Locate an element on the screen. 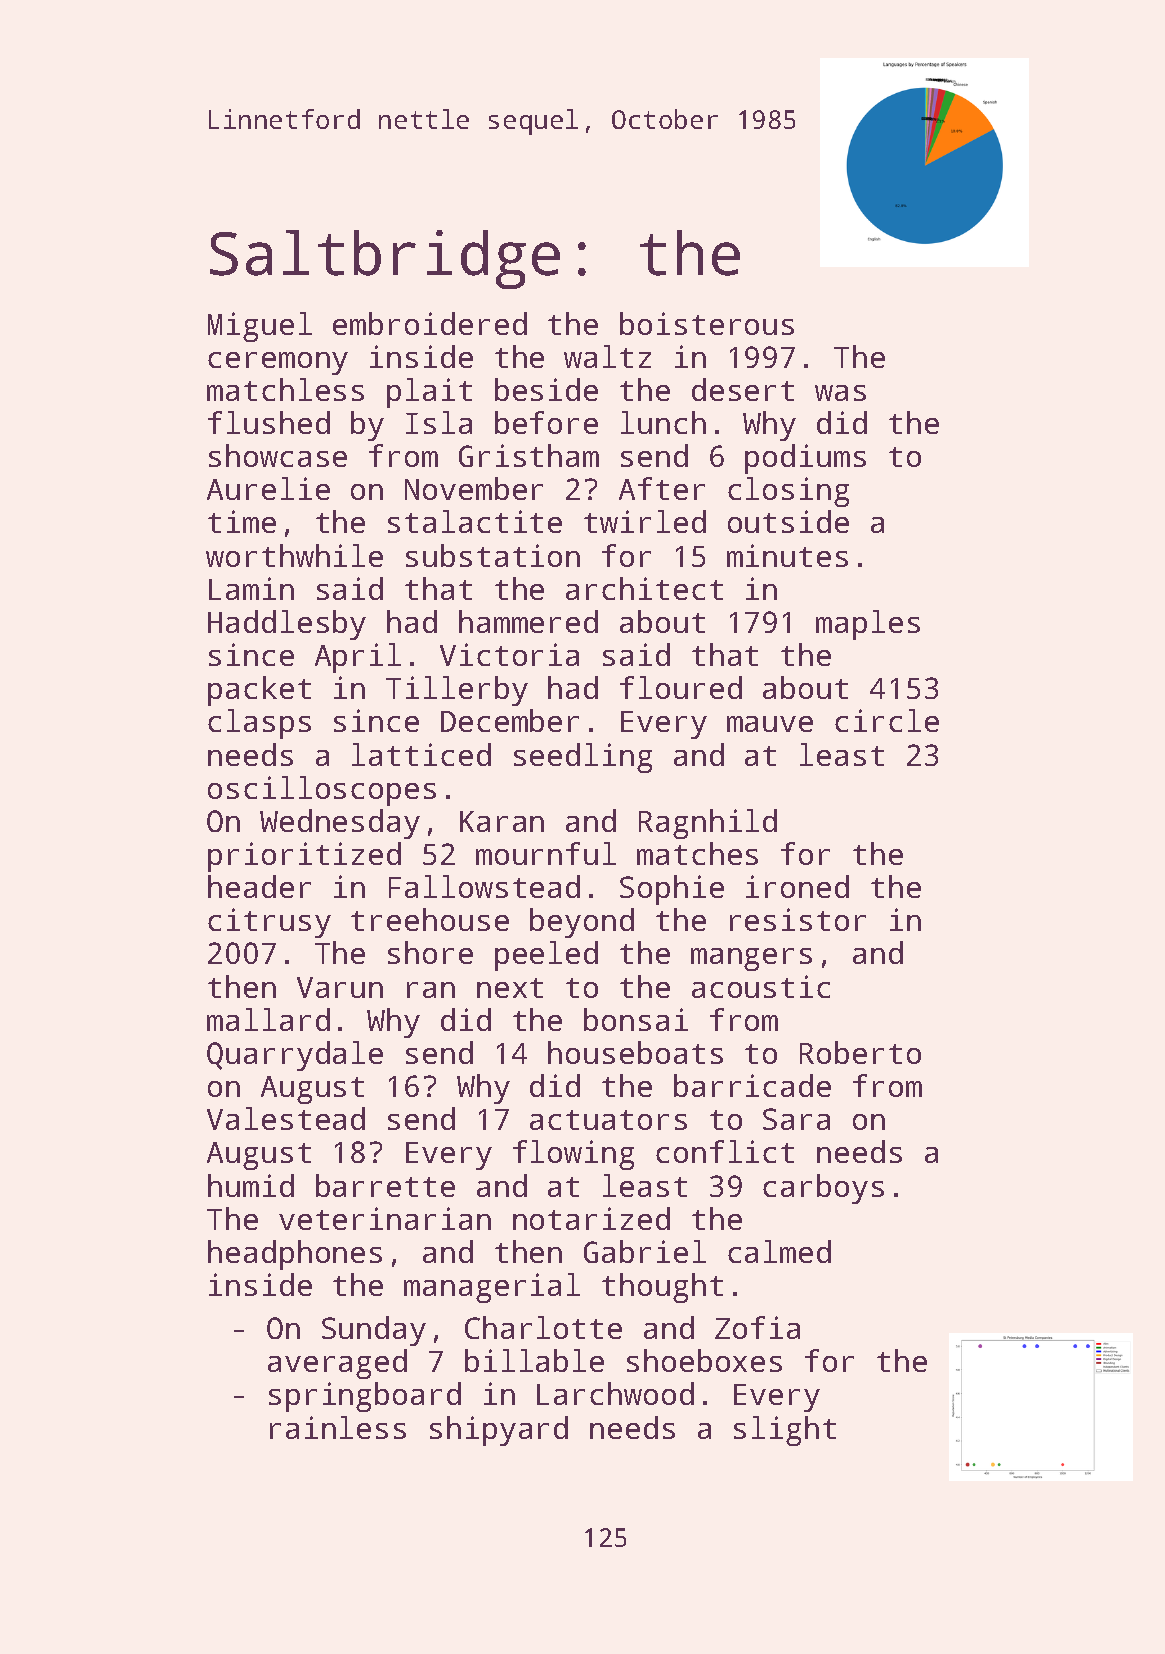  Charlotte is located at coordinates (543, 1327).
